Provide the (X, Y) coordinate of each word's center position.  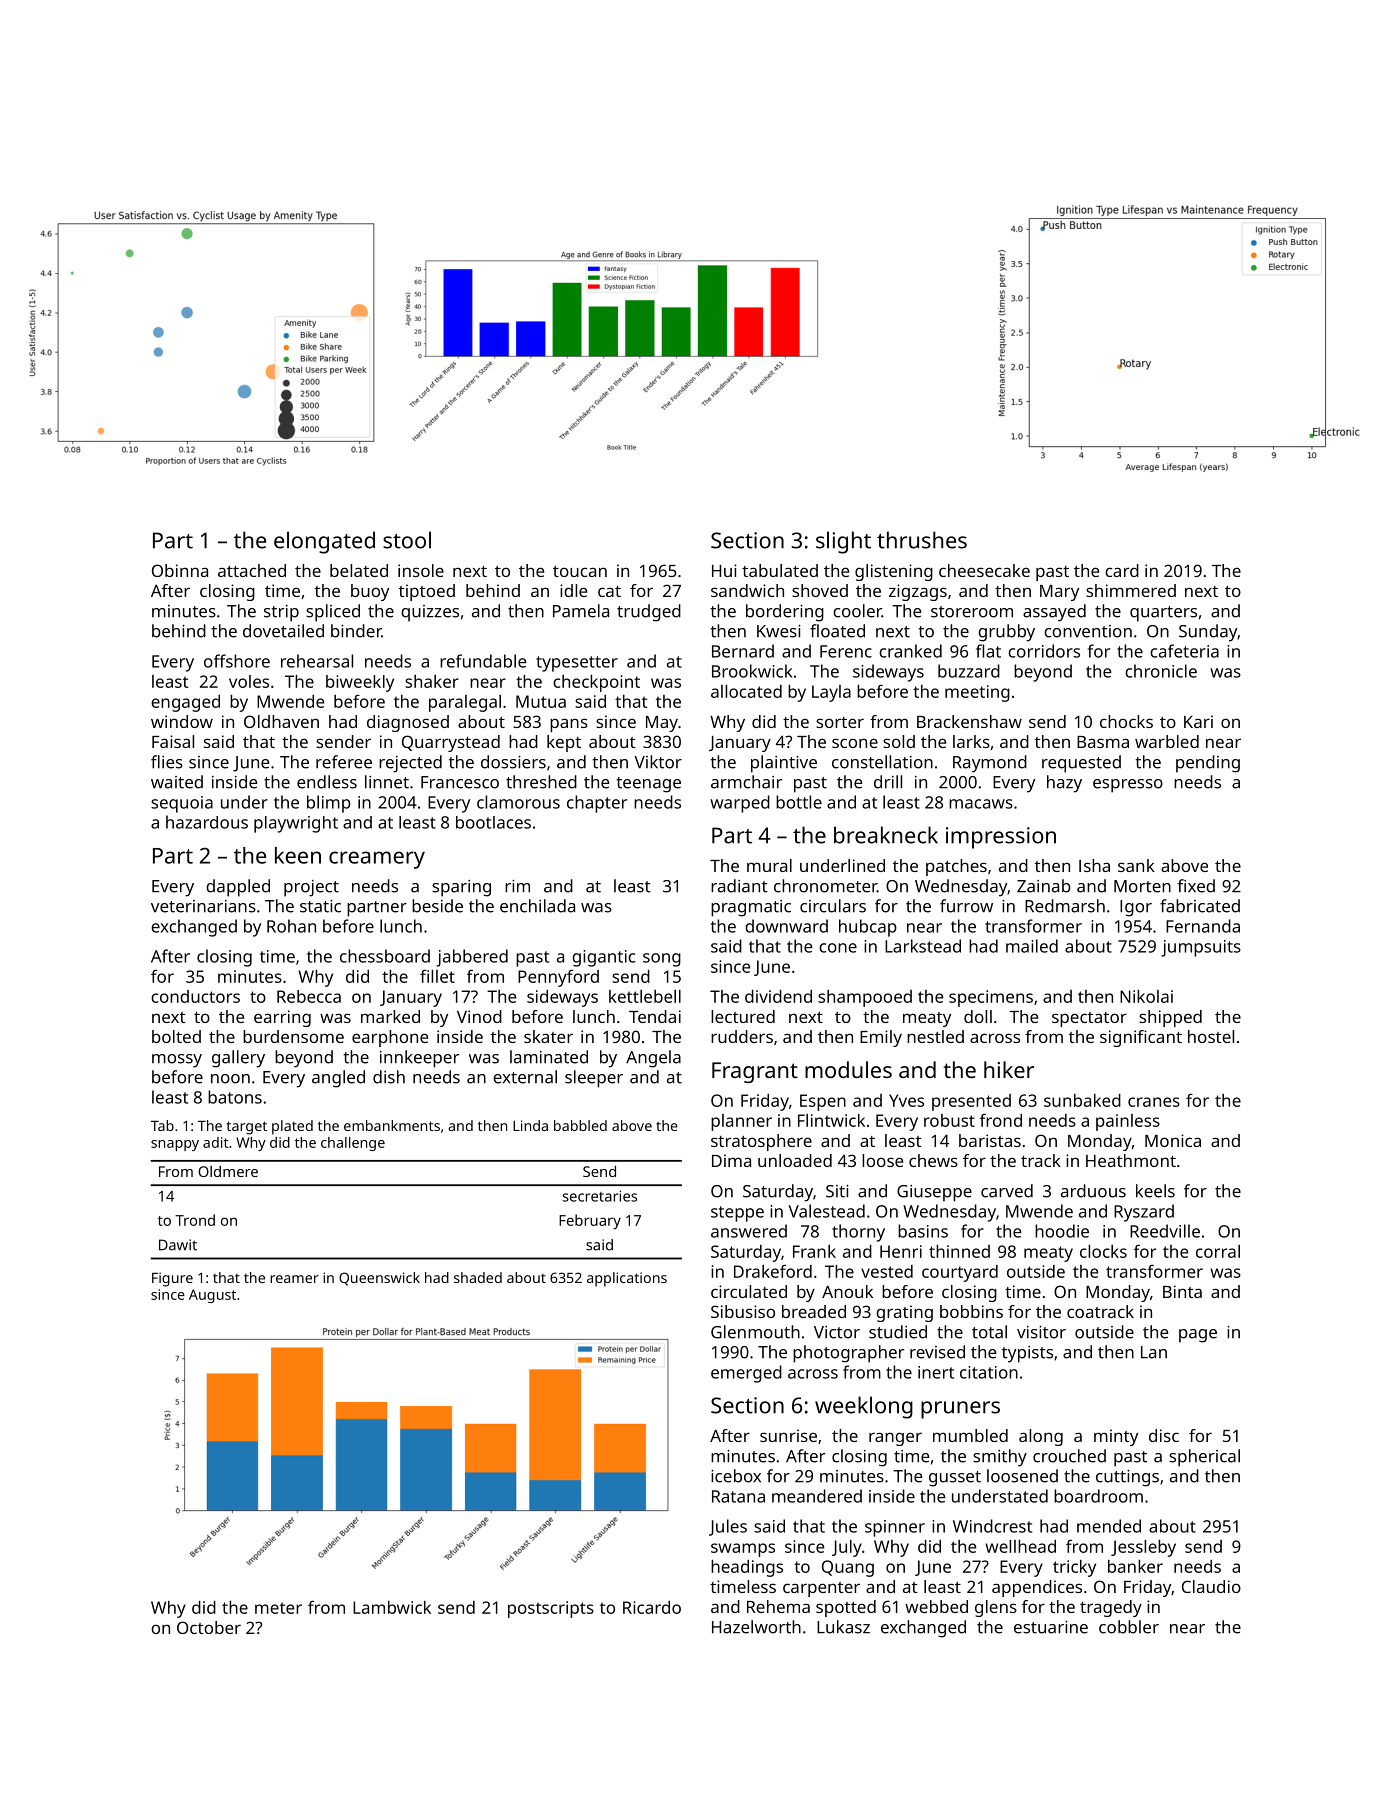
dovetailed (283, 631)
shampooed (865, 998)
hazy (1064, 784)
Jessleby (1143, 1548)
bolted (176, 1036)
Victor (837, 1332)
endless (327, 782)
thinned (959, 1251)
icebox (736, 1476)
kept (564, 743)
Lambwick (392, 1607)
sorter (840, 722)
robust (949, 1120)
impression (1001, 838)
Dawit (178, 1245)
